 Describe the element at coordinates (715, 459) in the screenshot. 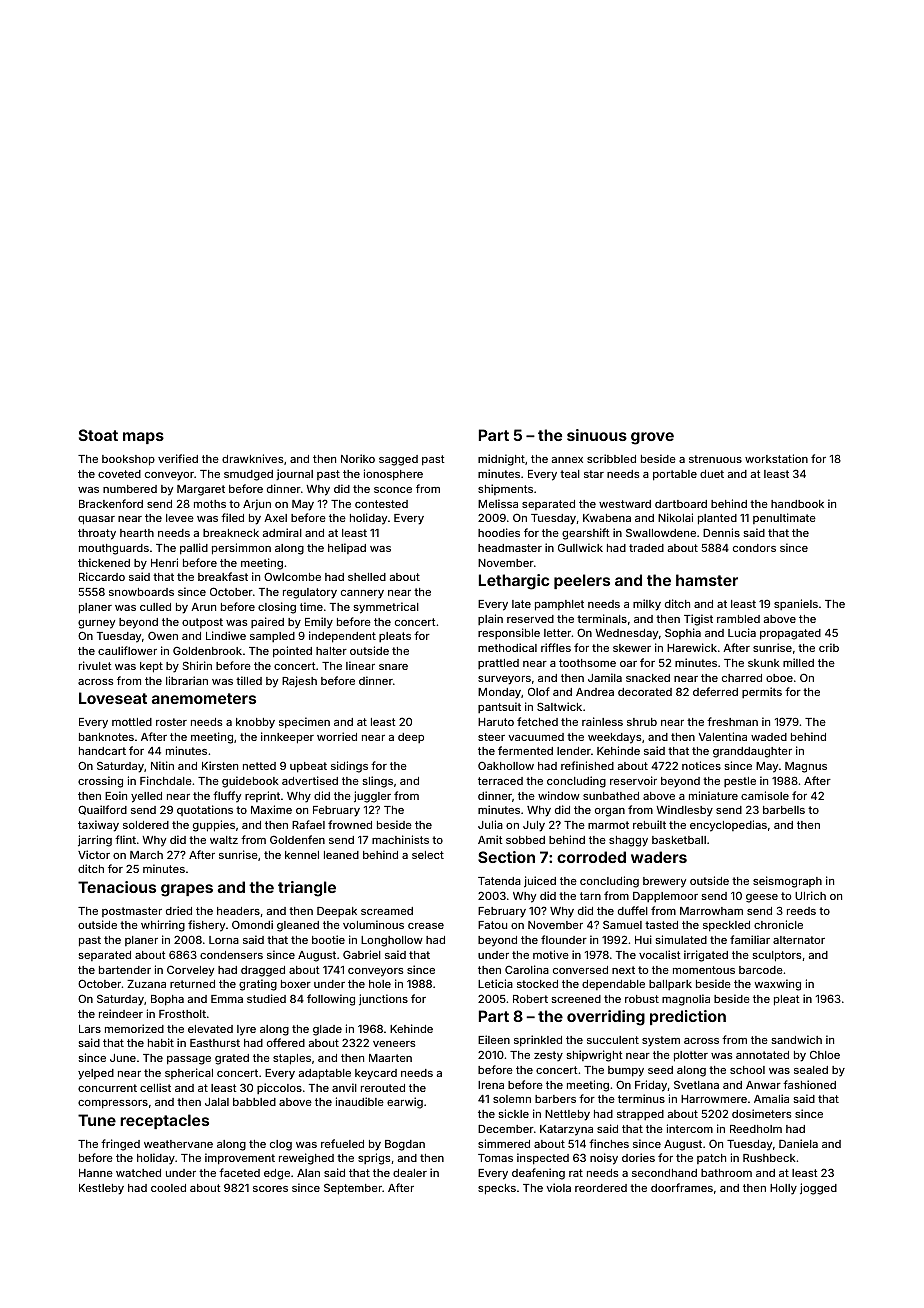

I see `strenuous` at that location.
